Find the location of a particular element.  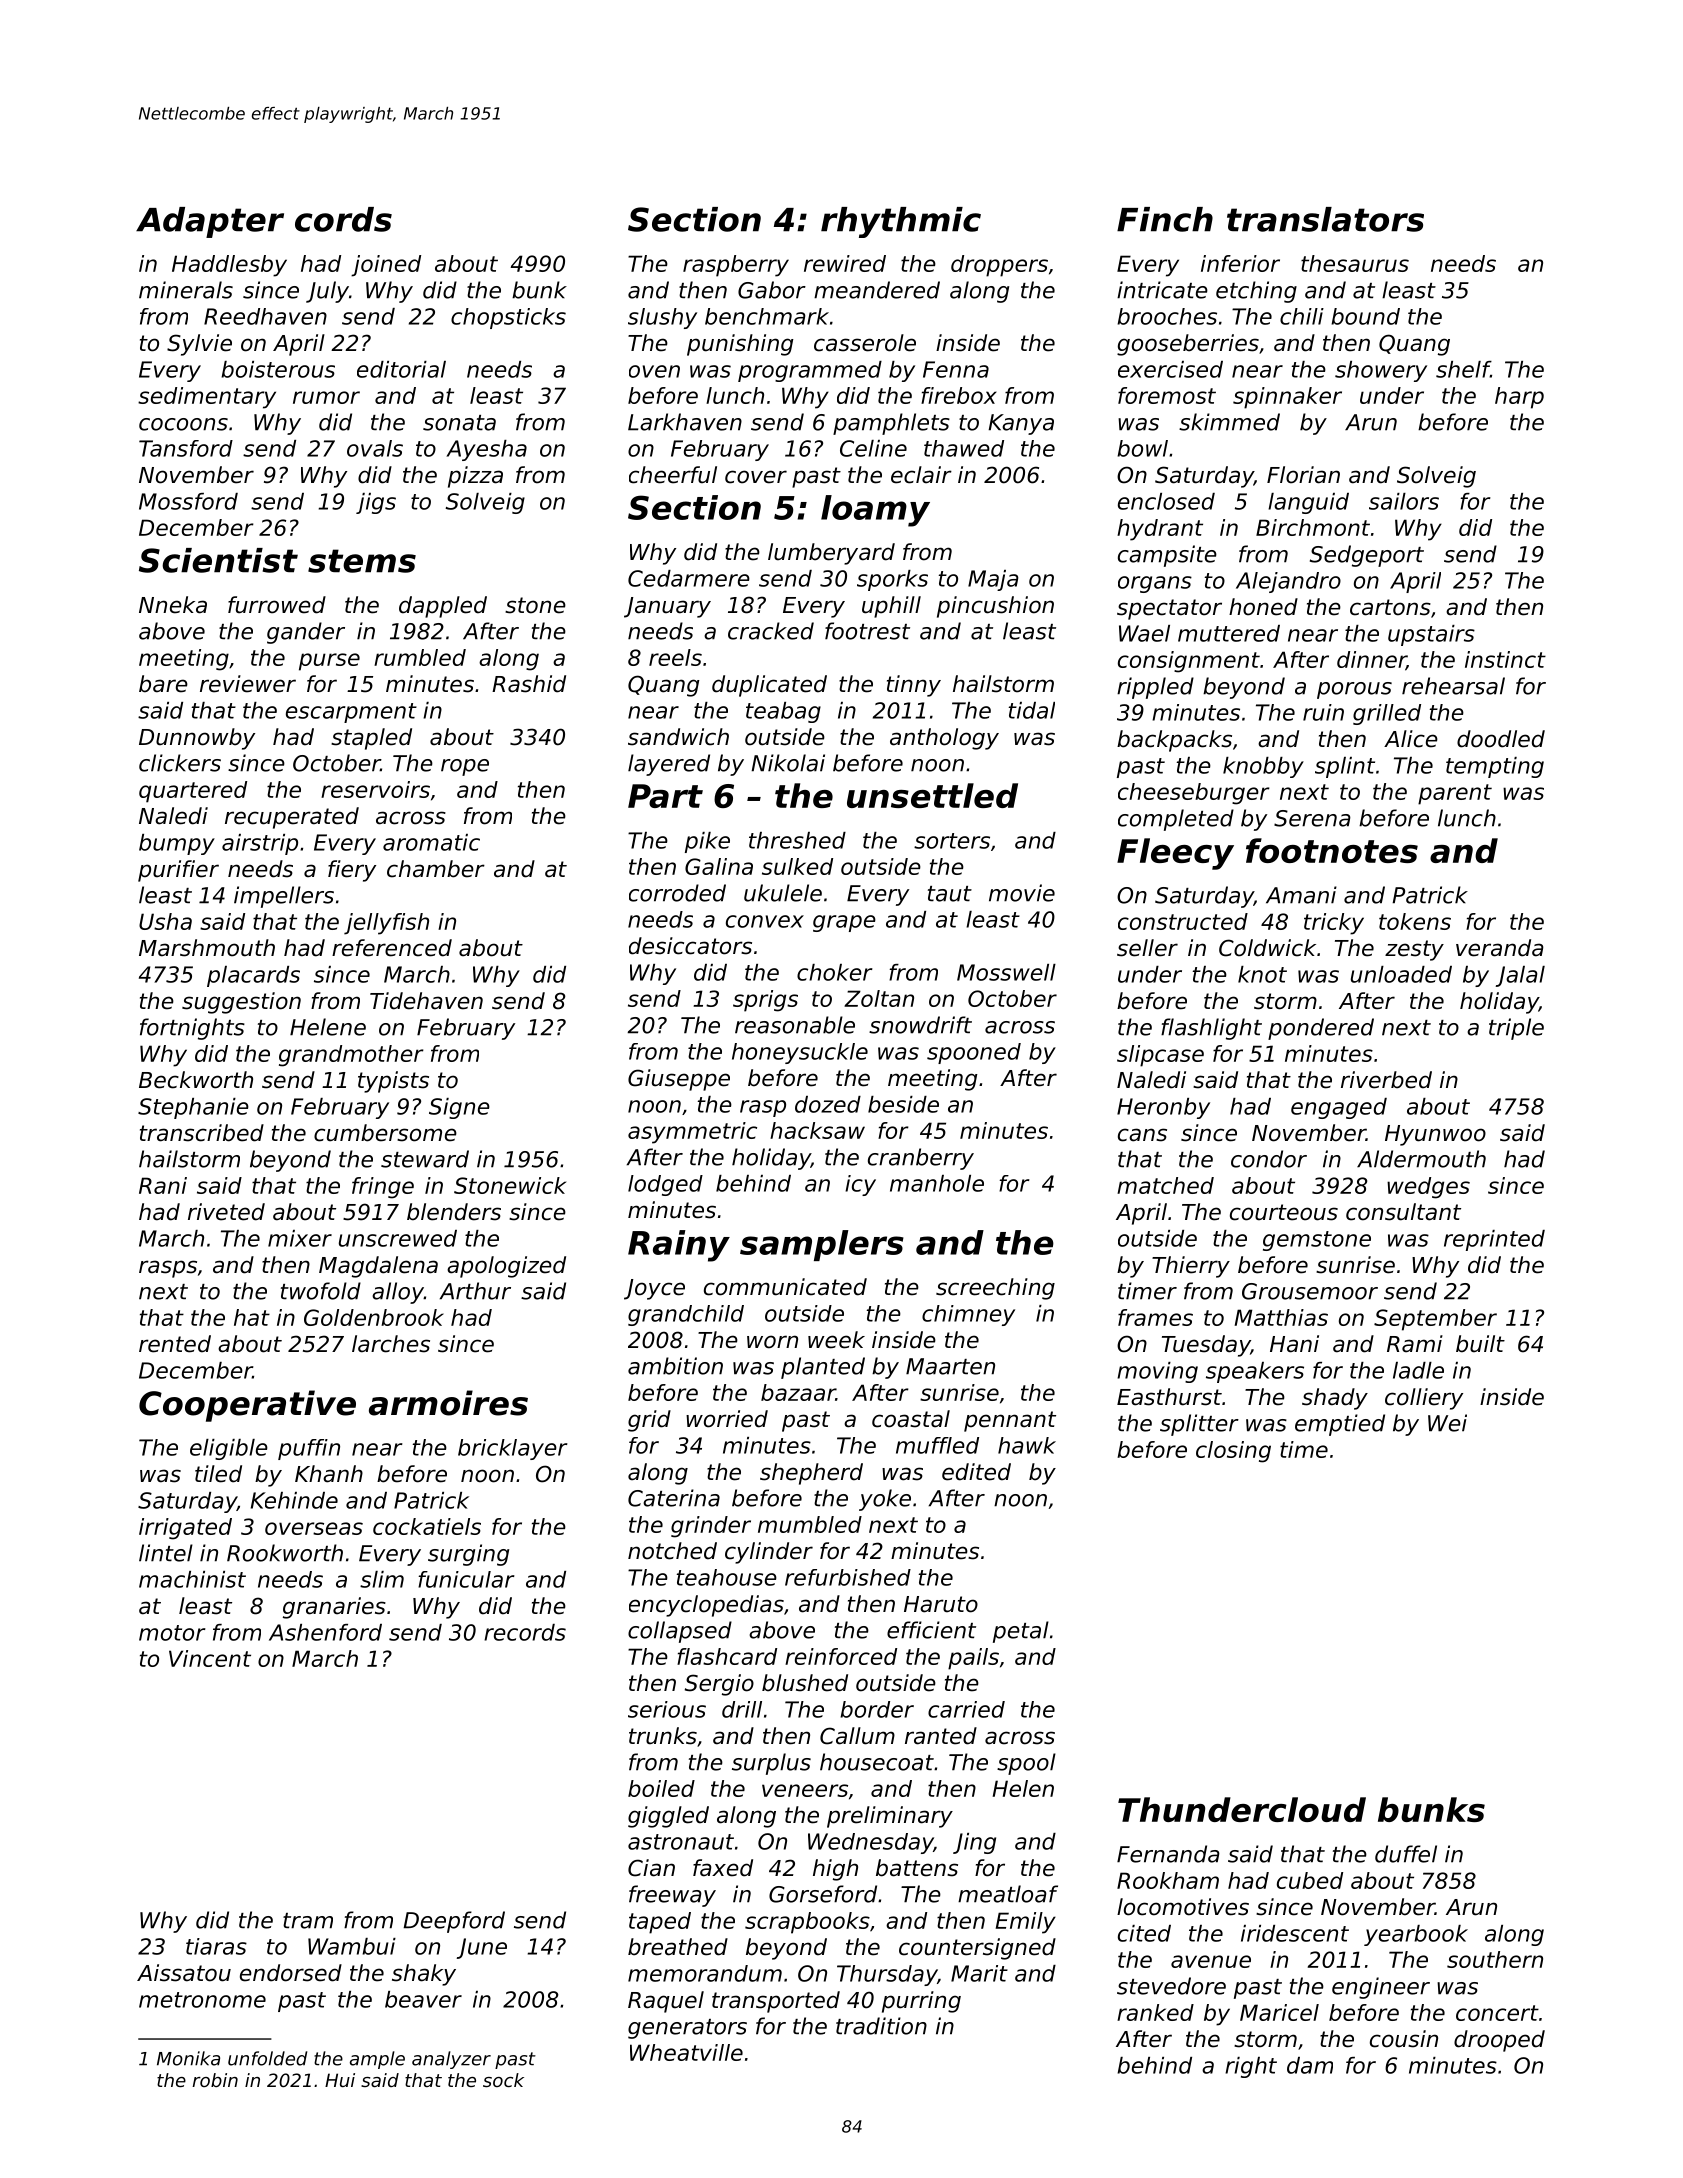

rhythmic is located at coordinates (901, 222).
